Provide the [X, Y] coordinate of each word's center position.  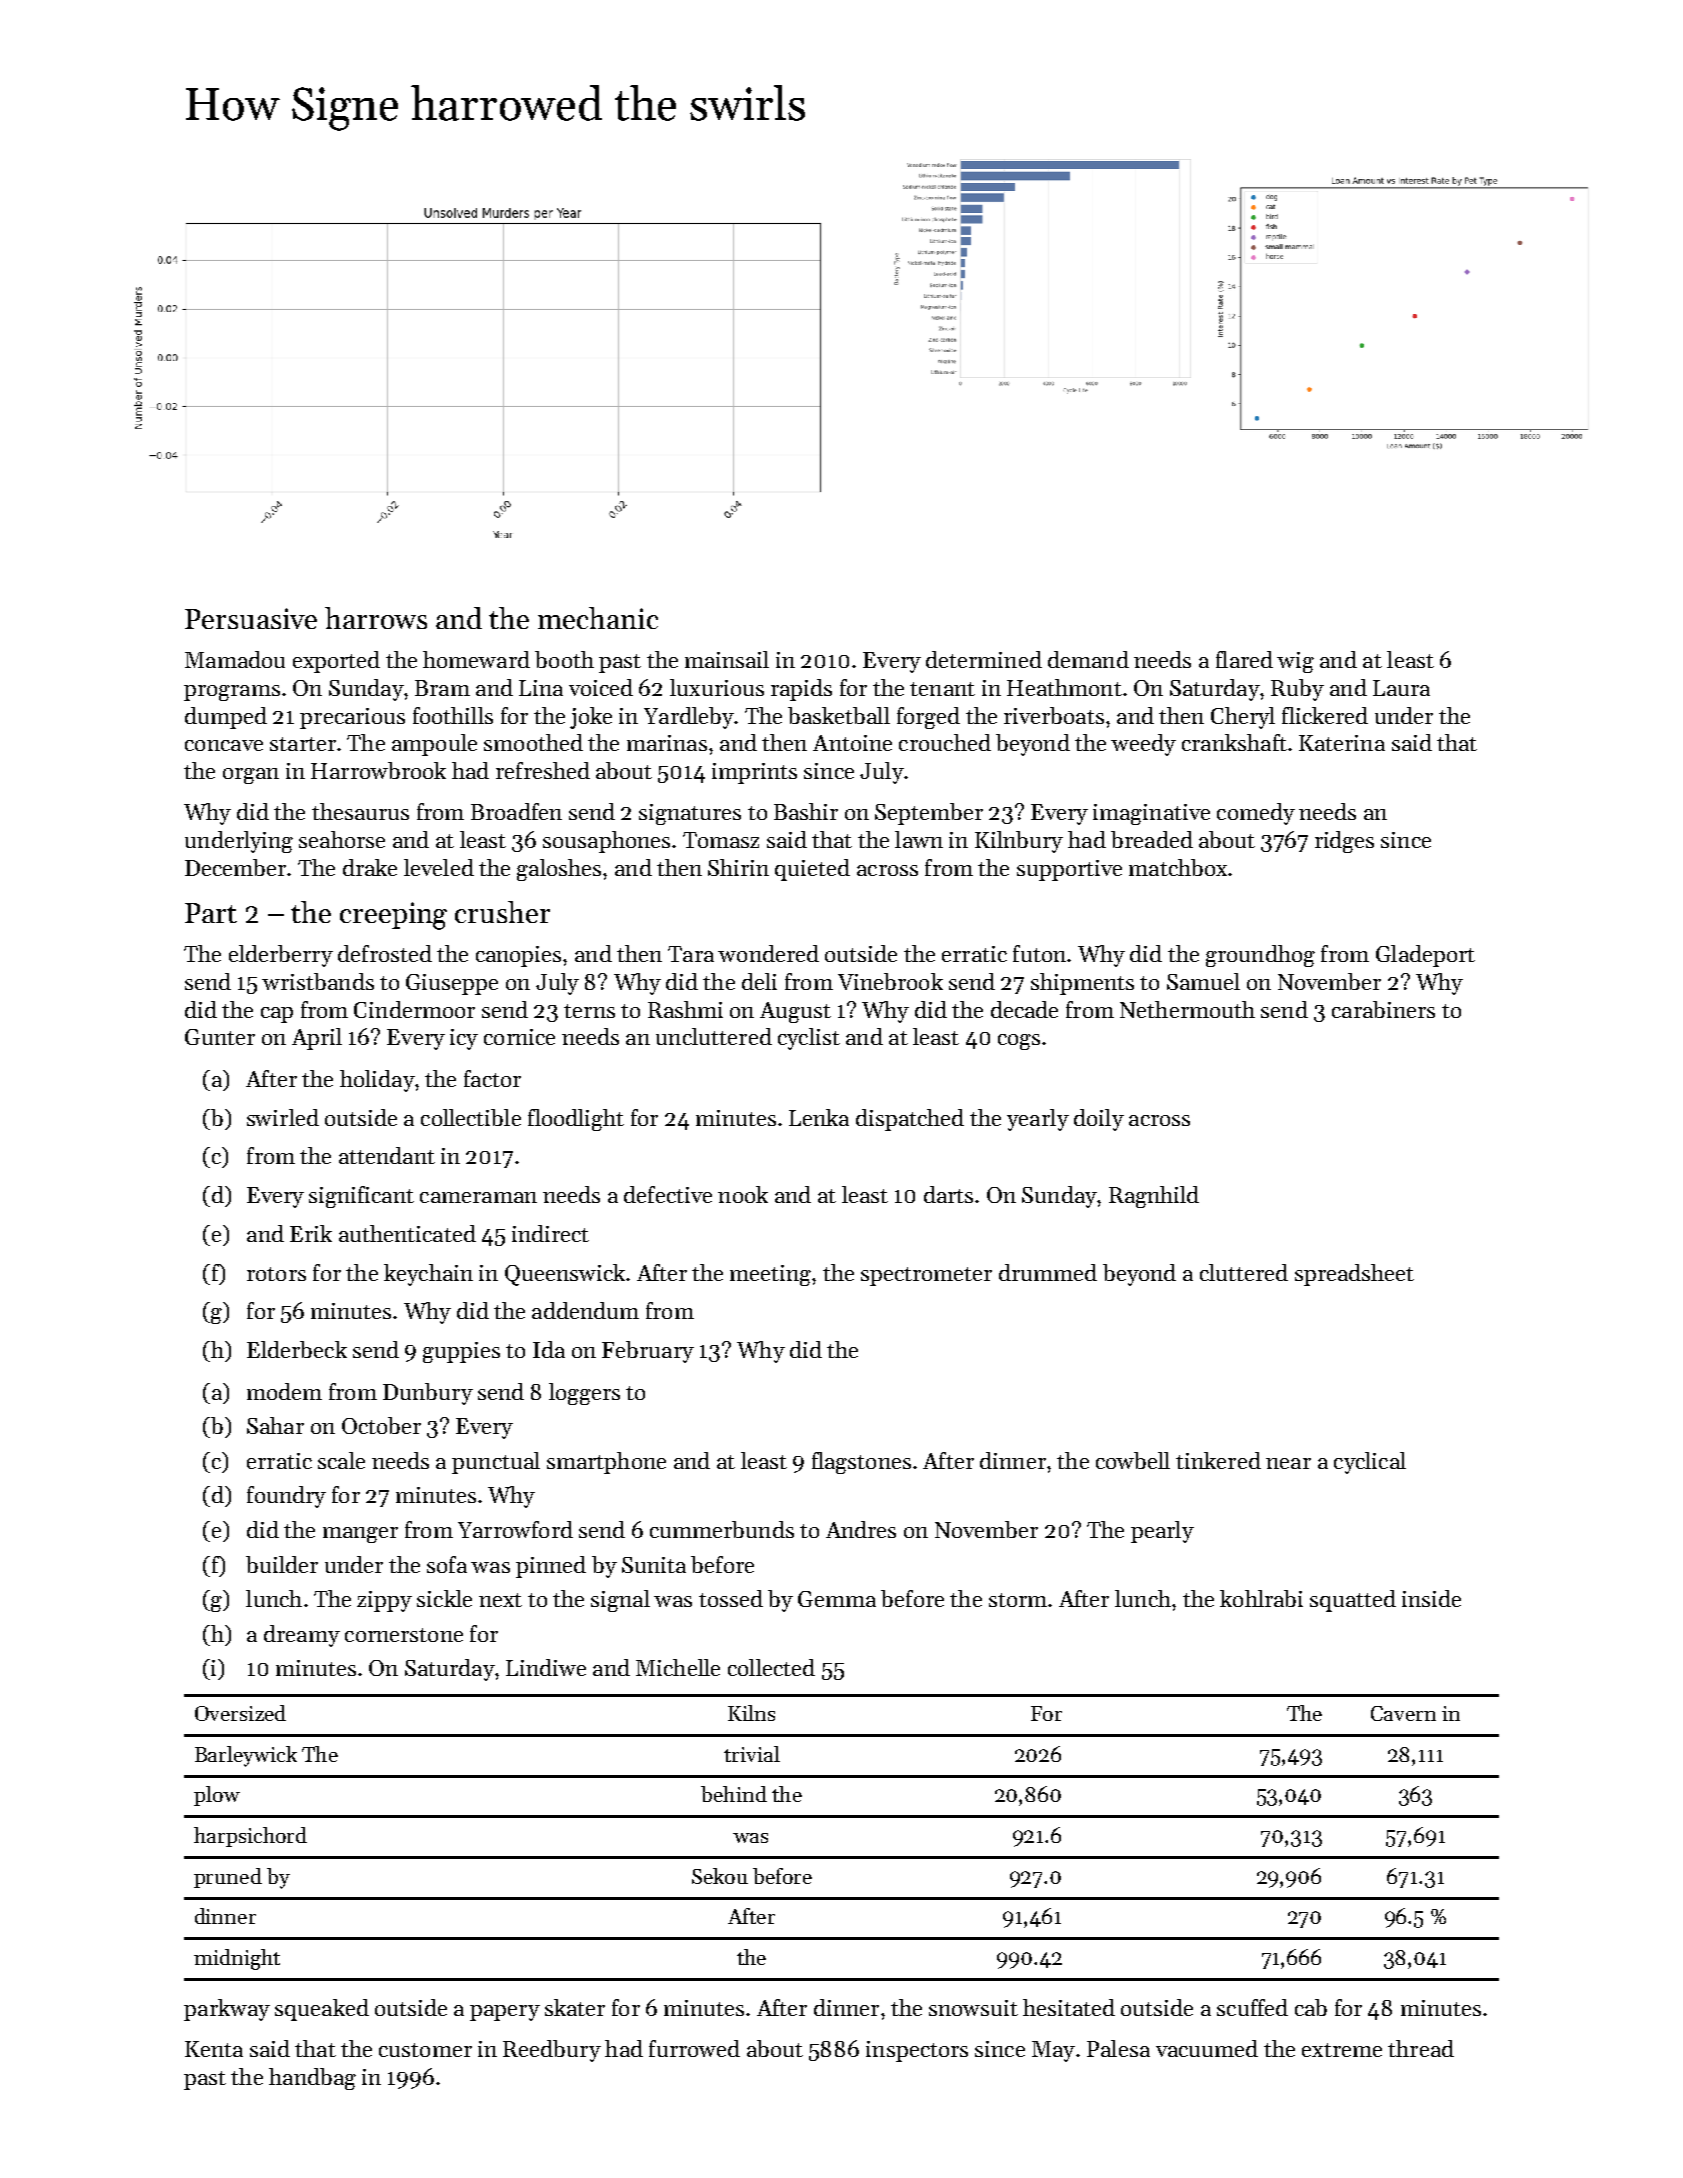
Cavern [1403, 1713]
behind [734, 1794]
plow [217, 1796]
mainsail [727, 659]
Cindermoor [414, 1009]
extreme [1342, 2050]
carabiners [1383, 1009]
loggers [584, 1394]
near [1288, 1463]
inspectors [917, 2051]
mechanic [598, 618]
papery [505, 2013]
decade [1024, 1009]
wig [1295, 662]
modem [284, 1391]
